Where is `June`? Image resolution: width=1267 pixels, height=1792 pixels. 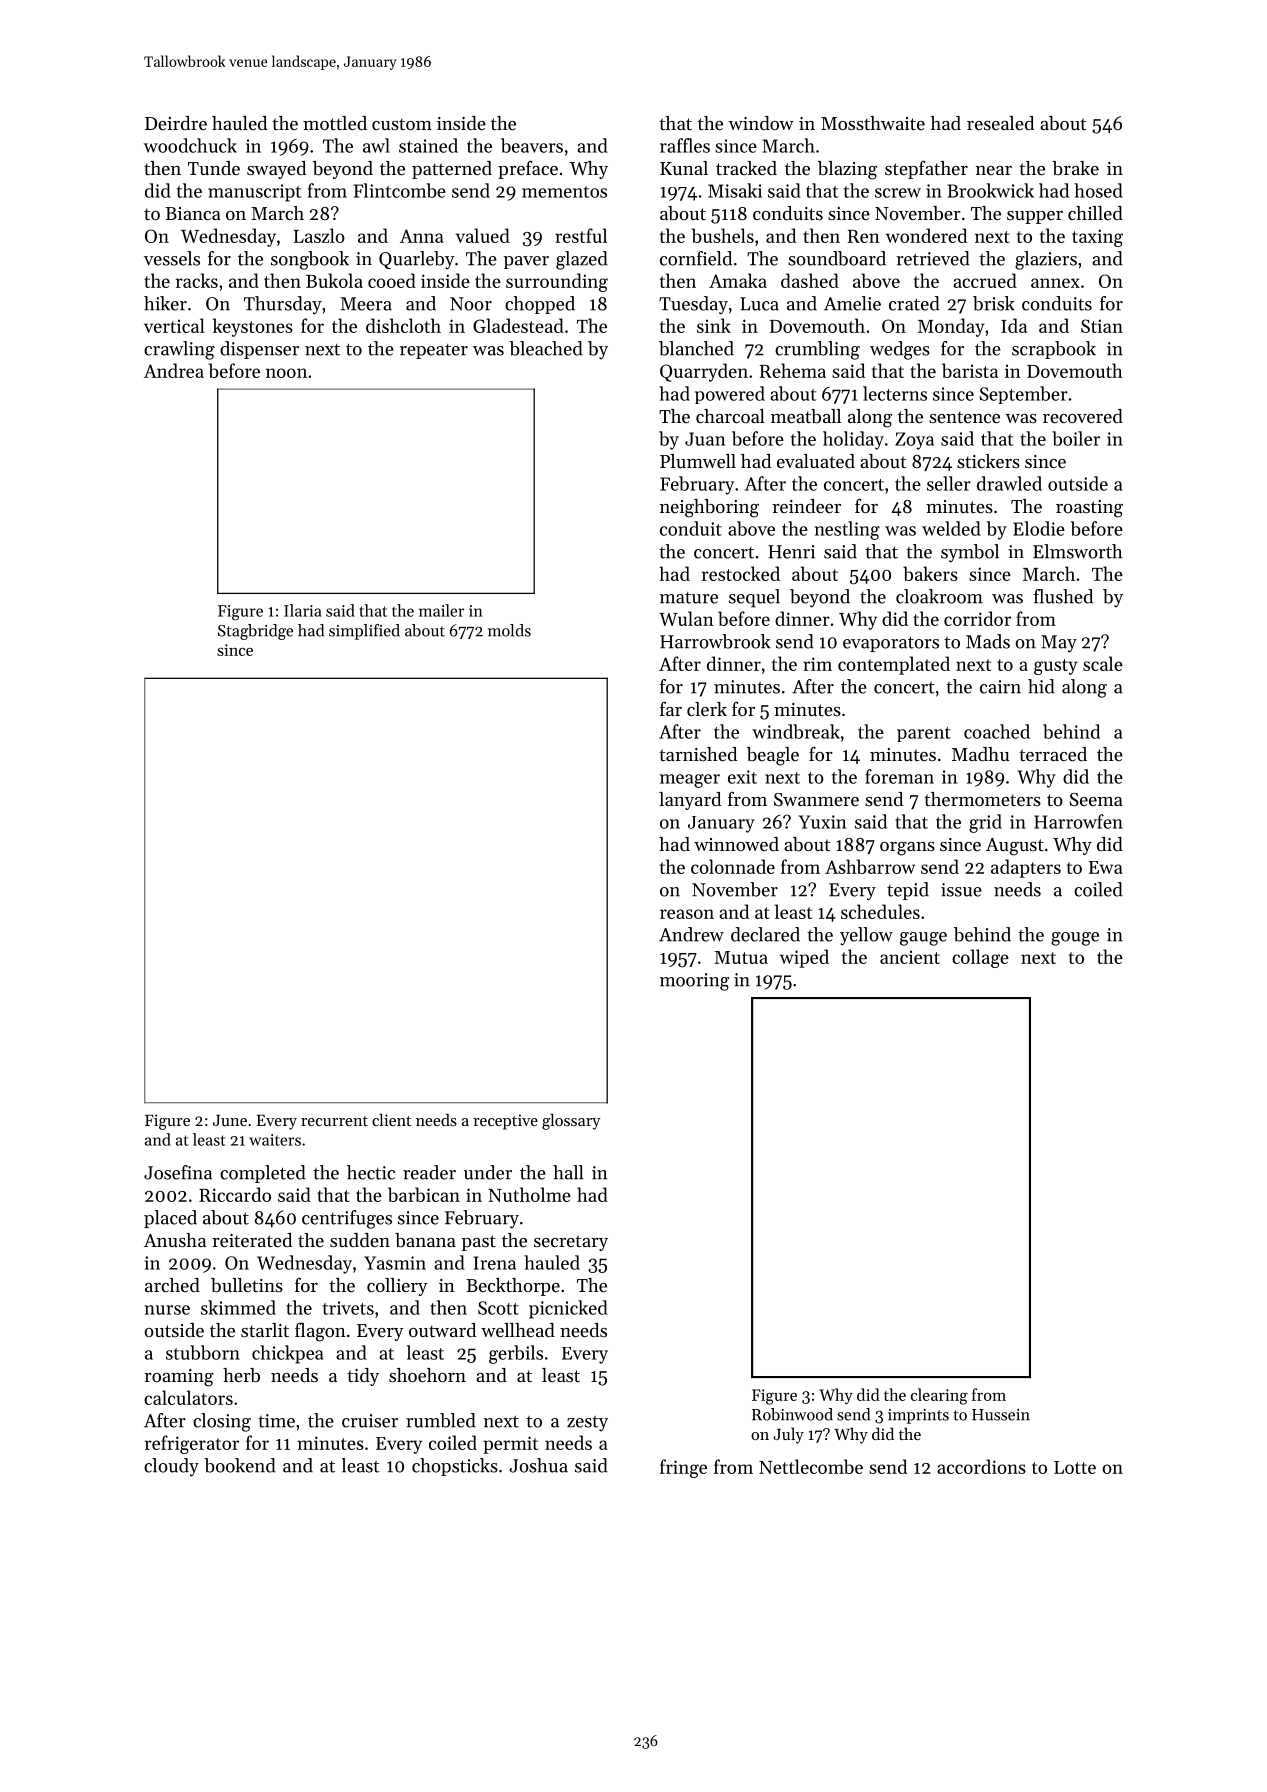 June is located at coordinates (230, 1120).
